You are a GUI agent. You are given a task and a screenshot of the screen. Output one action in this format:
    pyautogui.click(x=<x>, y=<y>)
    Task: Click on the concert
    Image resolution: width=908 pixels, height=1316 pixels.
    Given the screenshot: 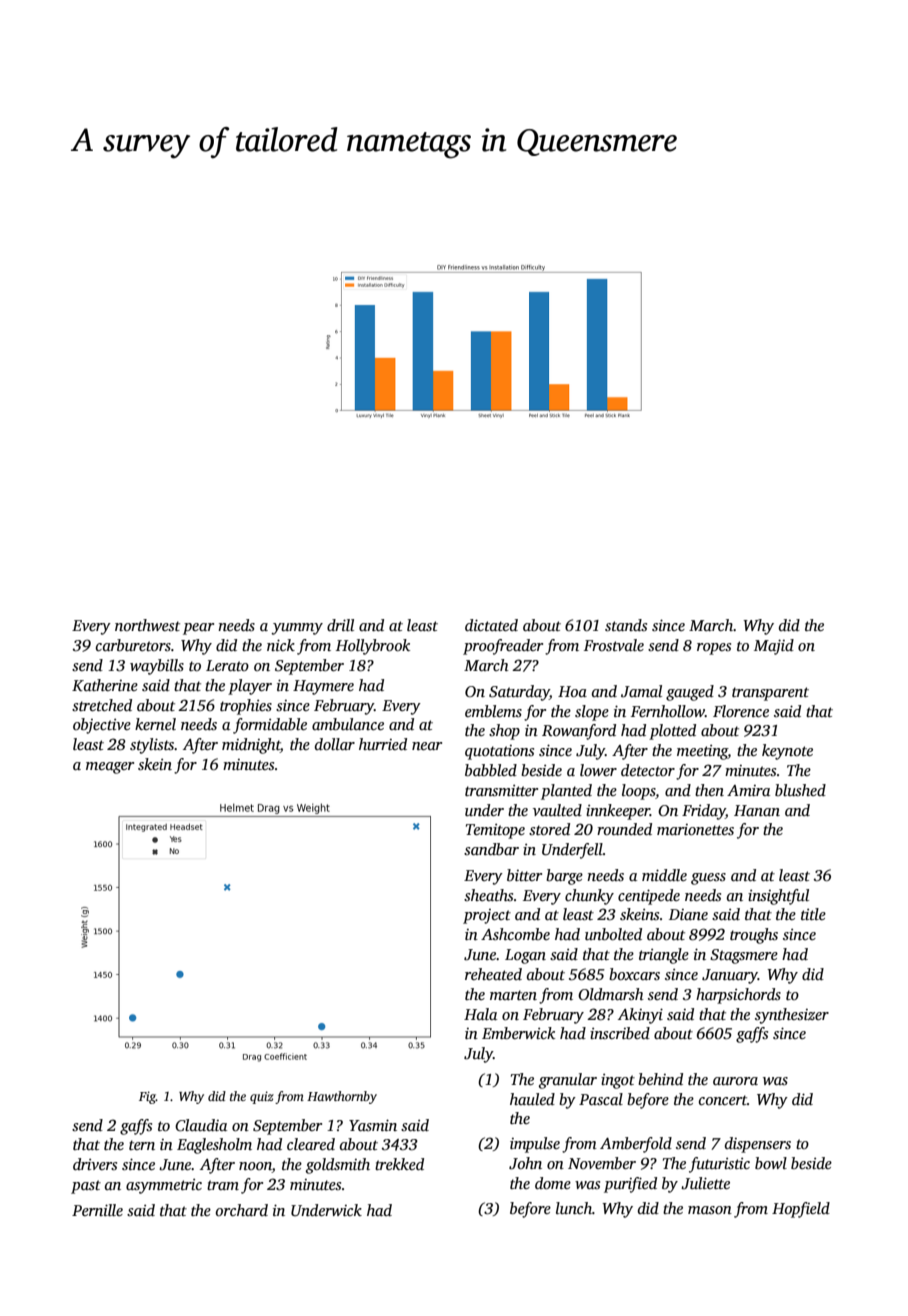 What is the action you would take?
    pyautogui.click(x=723, y=1100)
